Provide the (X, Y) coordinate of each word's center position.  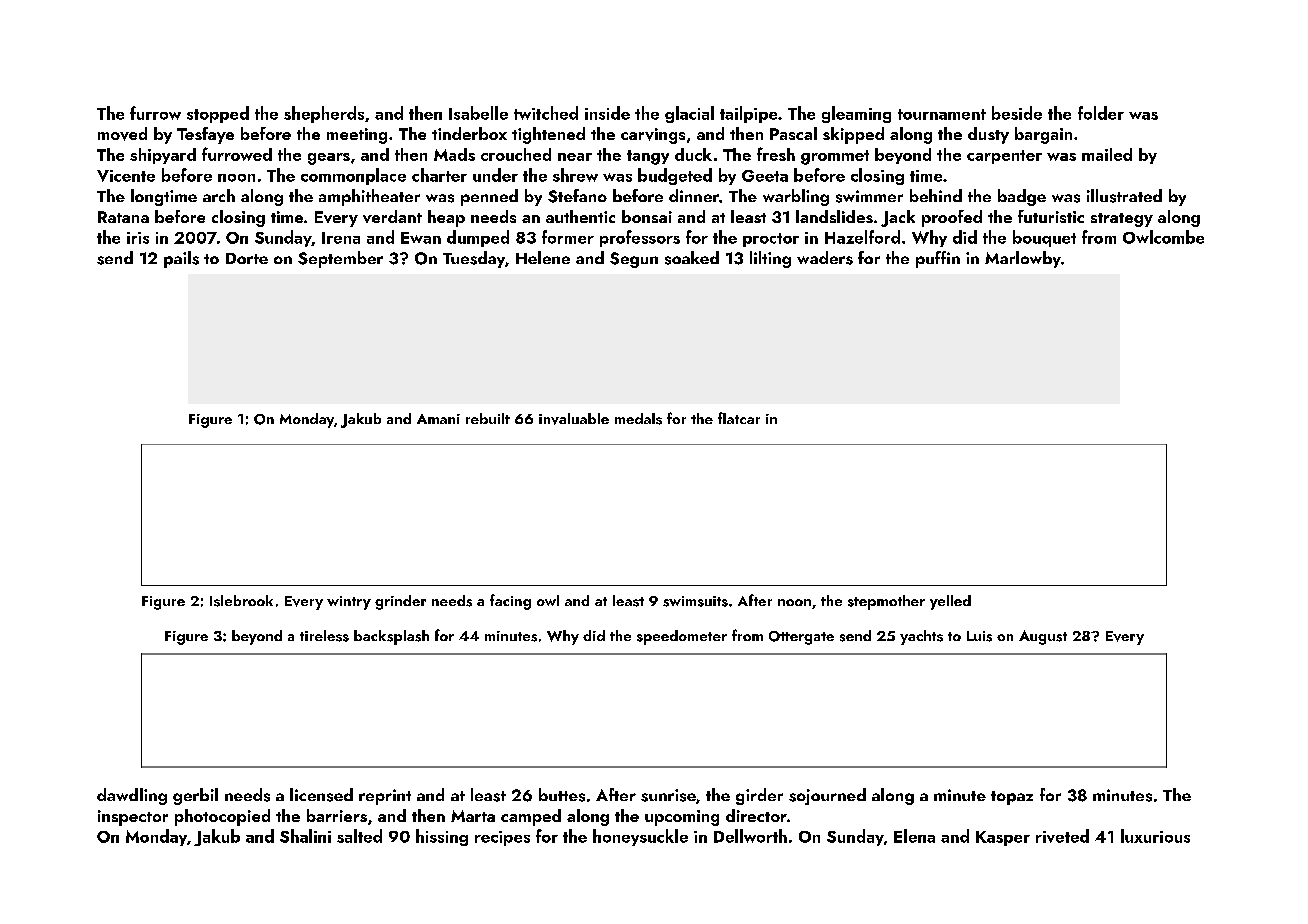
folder (1101, 113)
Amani (438, 419)
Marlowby (1023, 259)
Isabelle (478, 113)
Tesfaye (205, 135)
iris (138, 238)
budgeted (675, 176)
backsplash (391, 637)
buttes (562, 795)
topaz (1012, 798)
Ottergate (801, 638)
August (1043, 637)
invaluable (574, 419)
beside (1017, 113)
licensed (321, 795)
